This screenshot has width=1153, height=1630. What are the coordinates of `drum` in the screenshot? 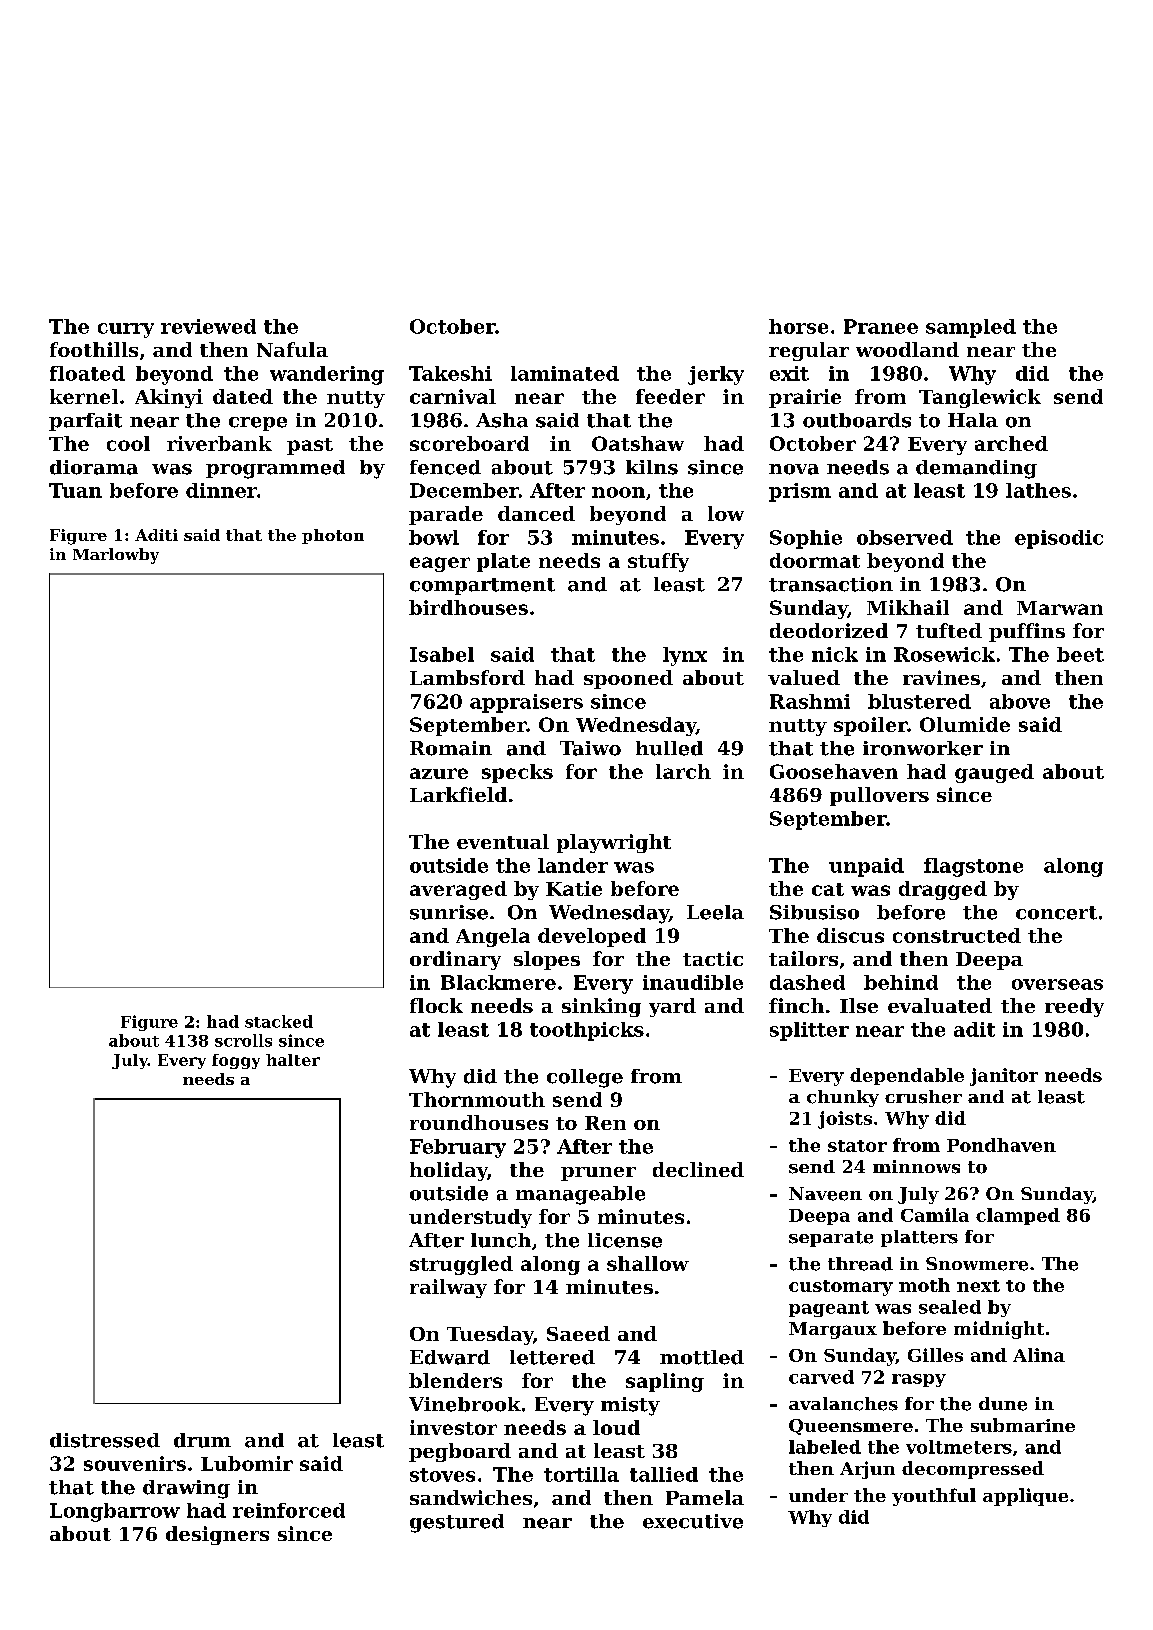 It's located at (202, 1440).
